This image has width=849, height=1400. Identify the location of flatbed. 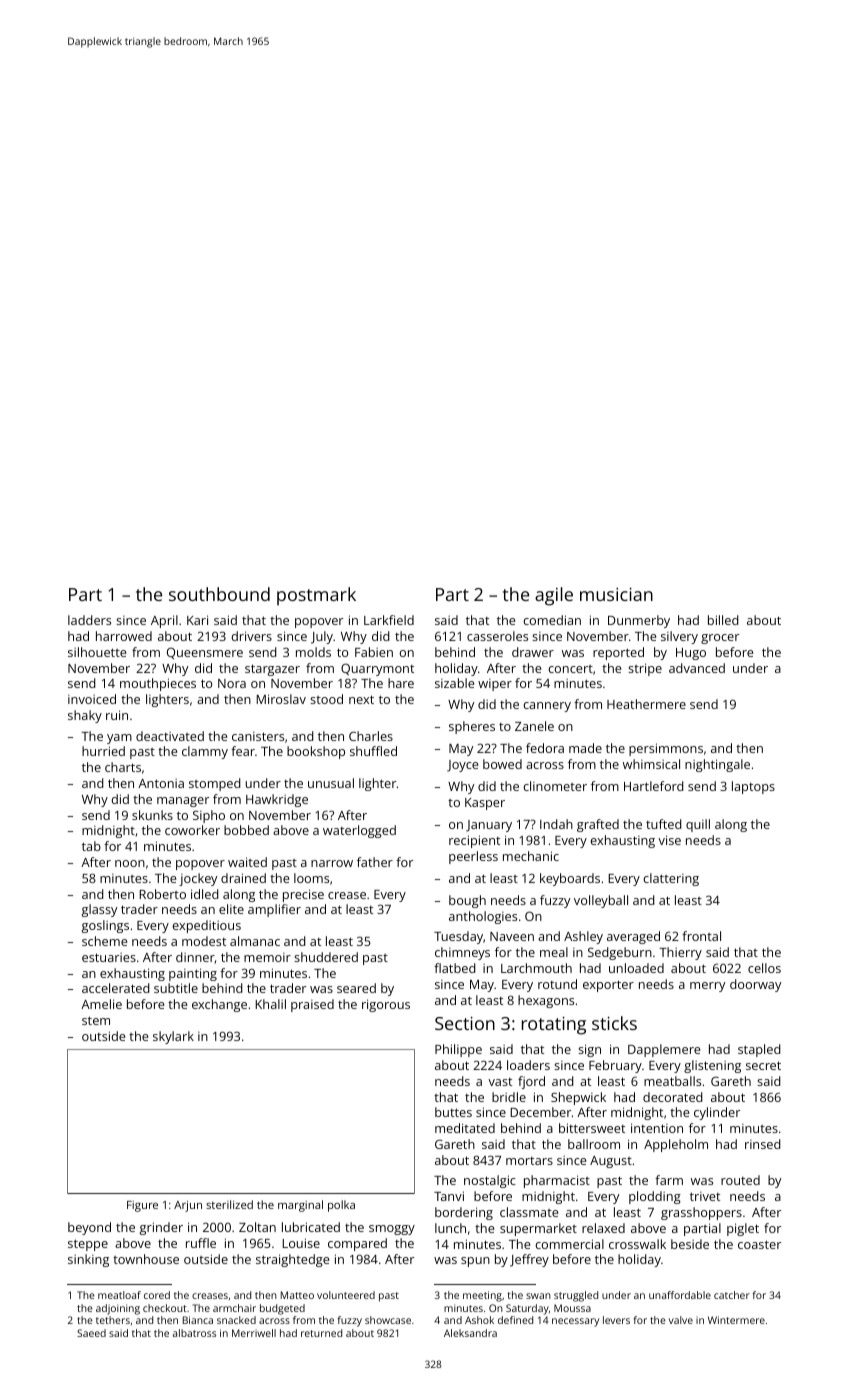
(455, 968).
